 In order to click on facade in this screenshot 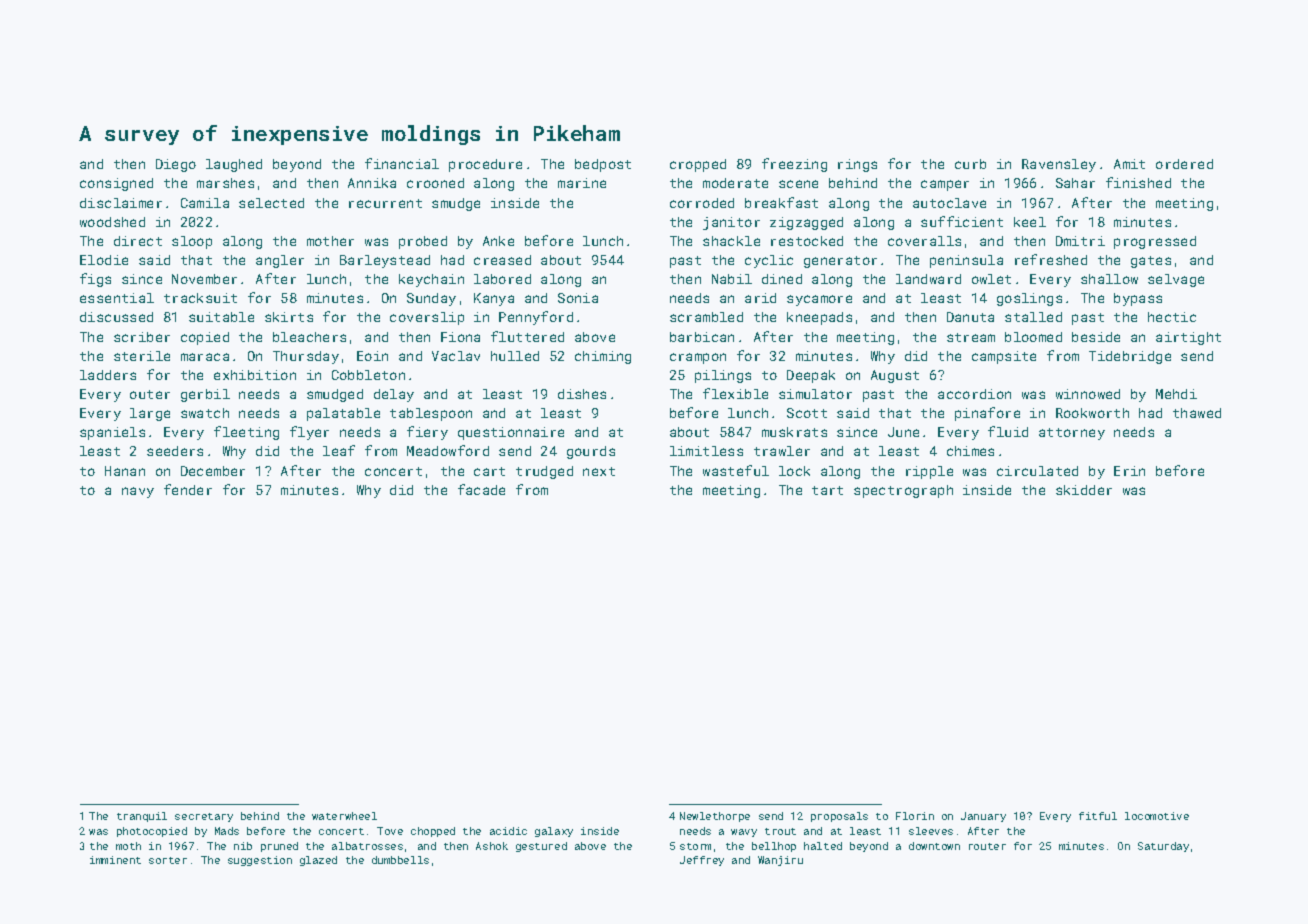, I will do `click(481, 489)`.
